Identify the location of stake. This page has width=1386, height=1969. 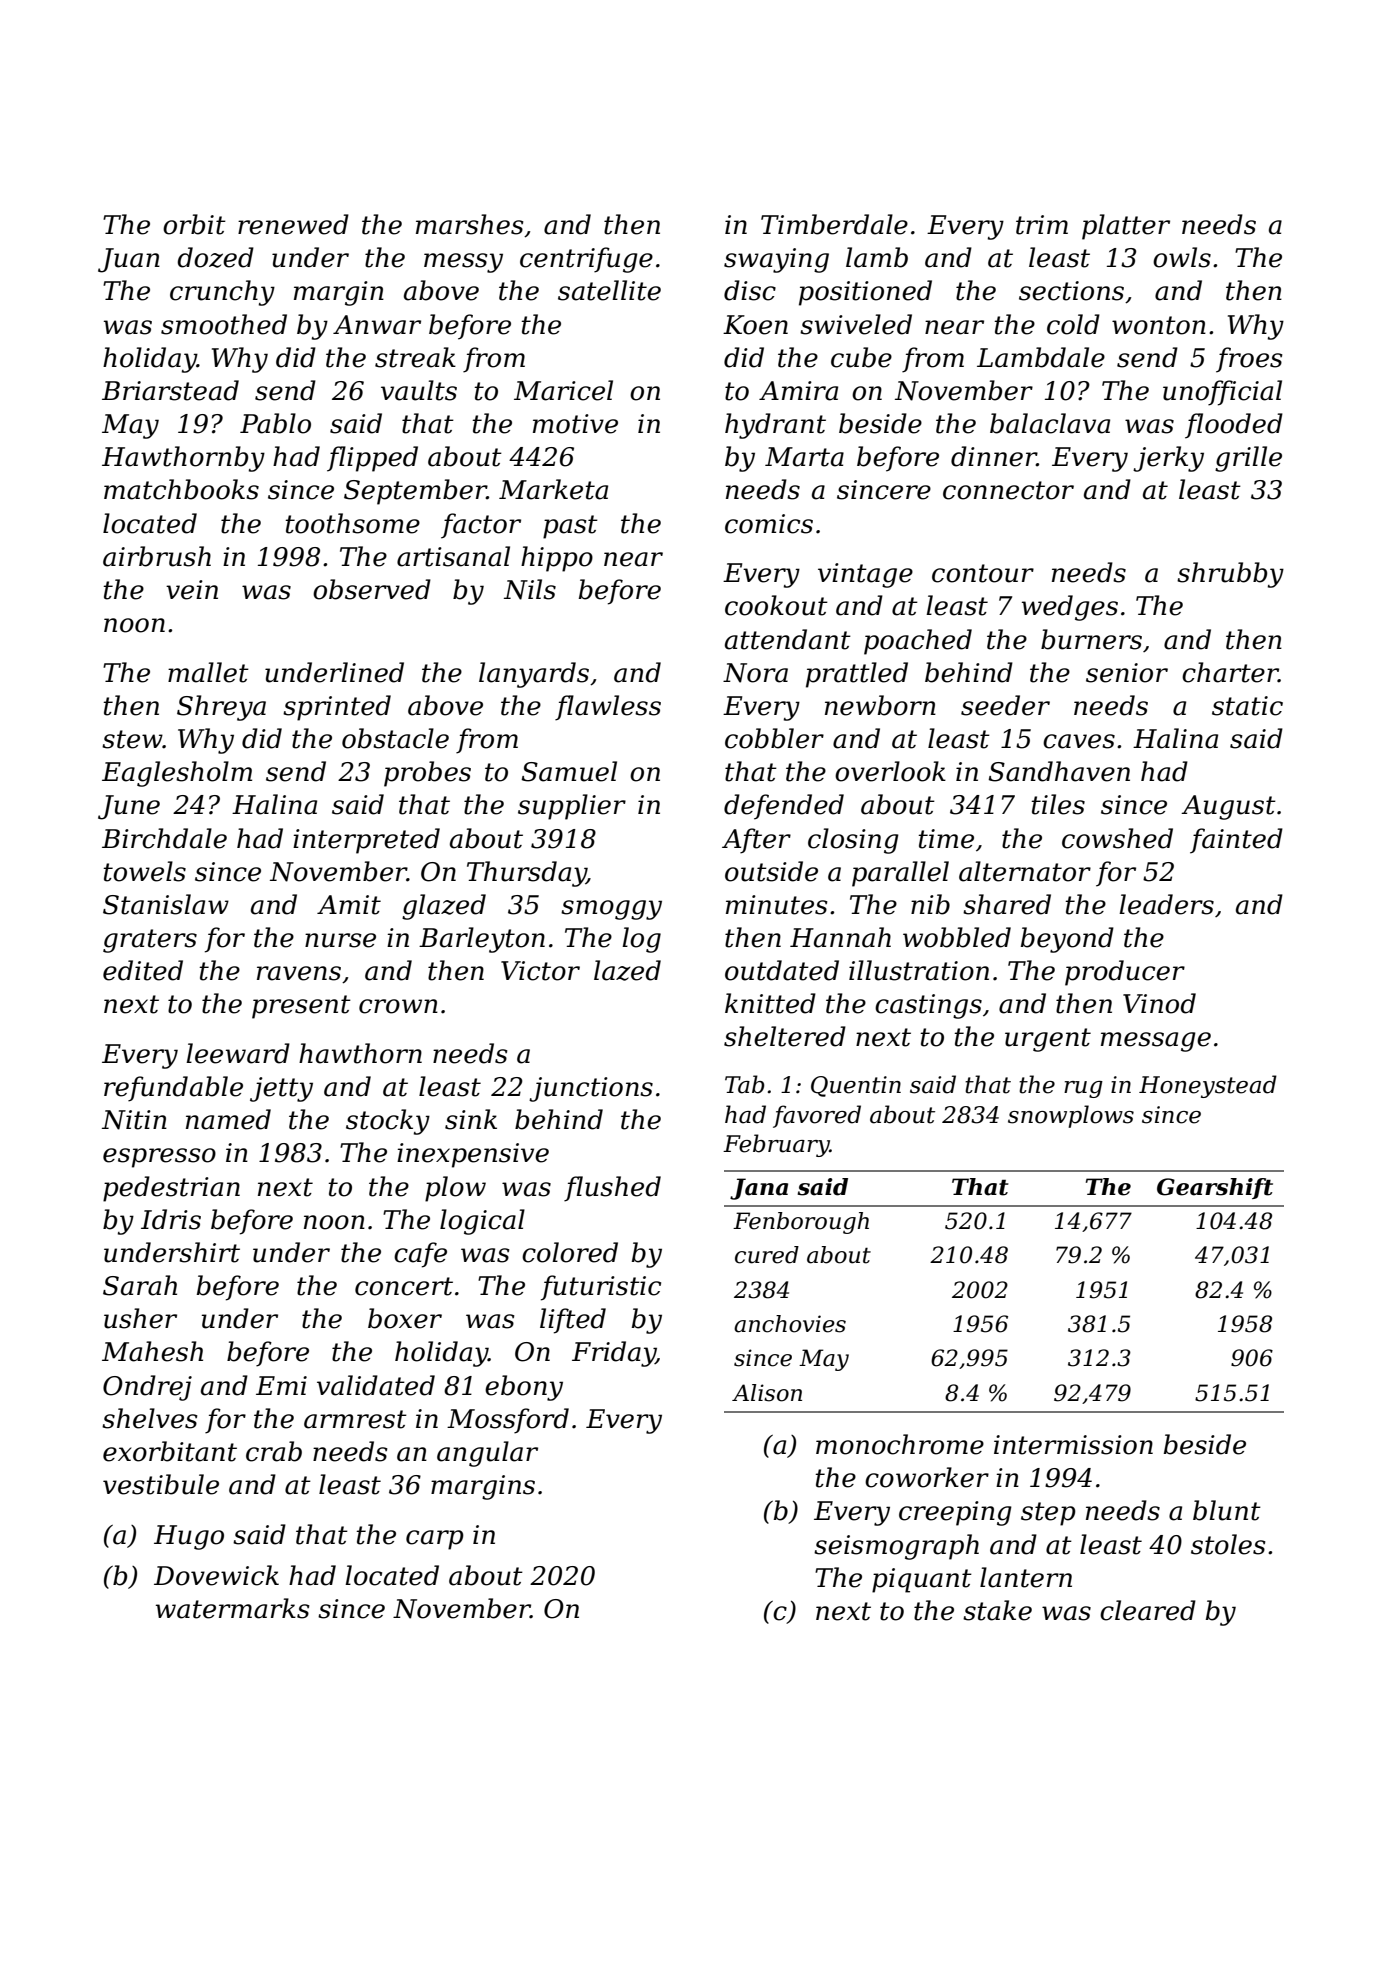
(997, 1610).
